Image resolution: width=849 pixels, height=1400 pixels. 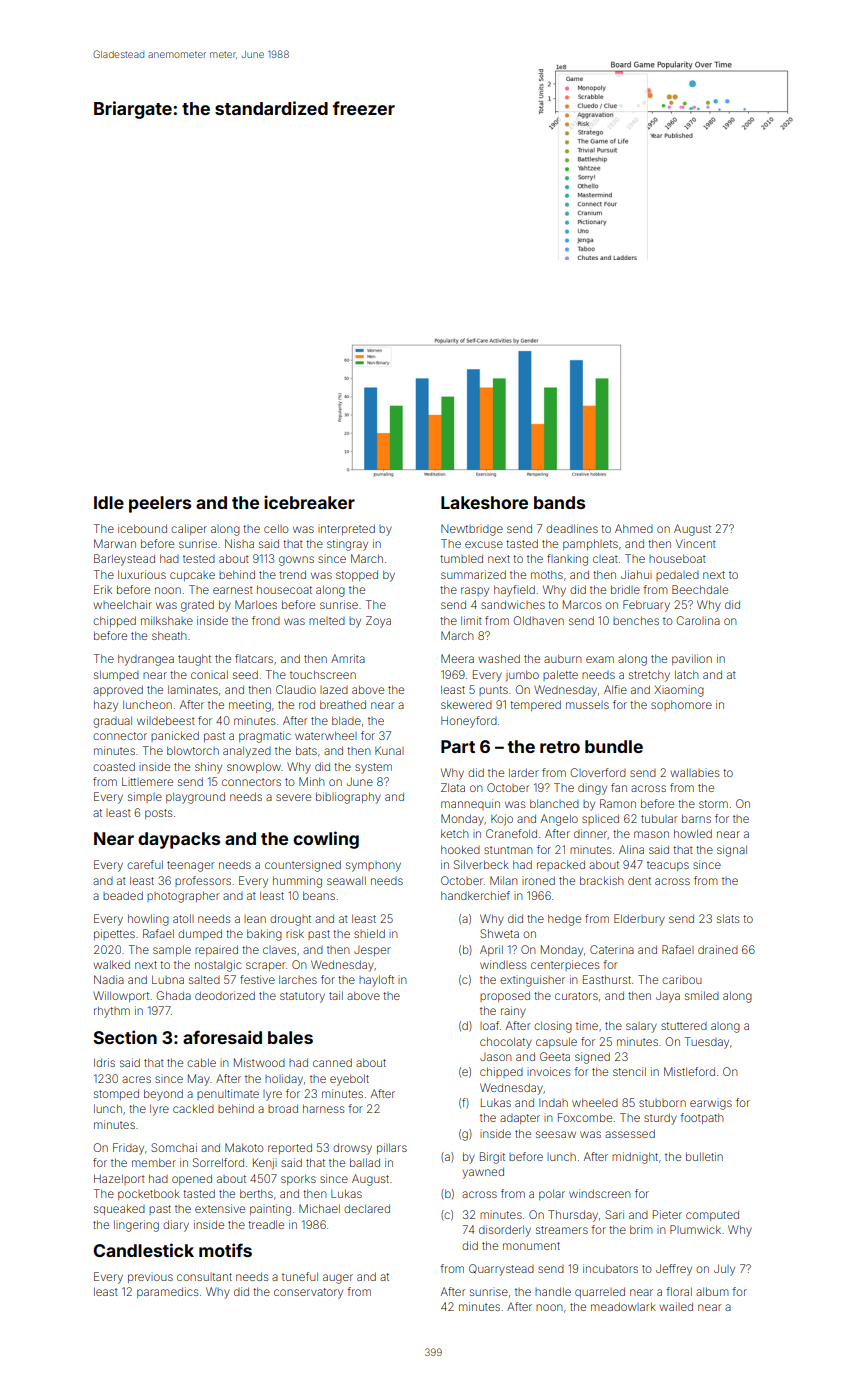 I want to click on signal, so click(x=732, y=851).
